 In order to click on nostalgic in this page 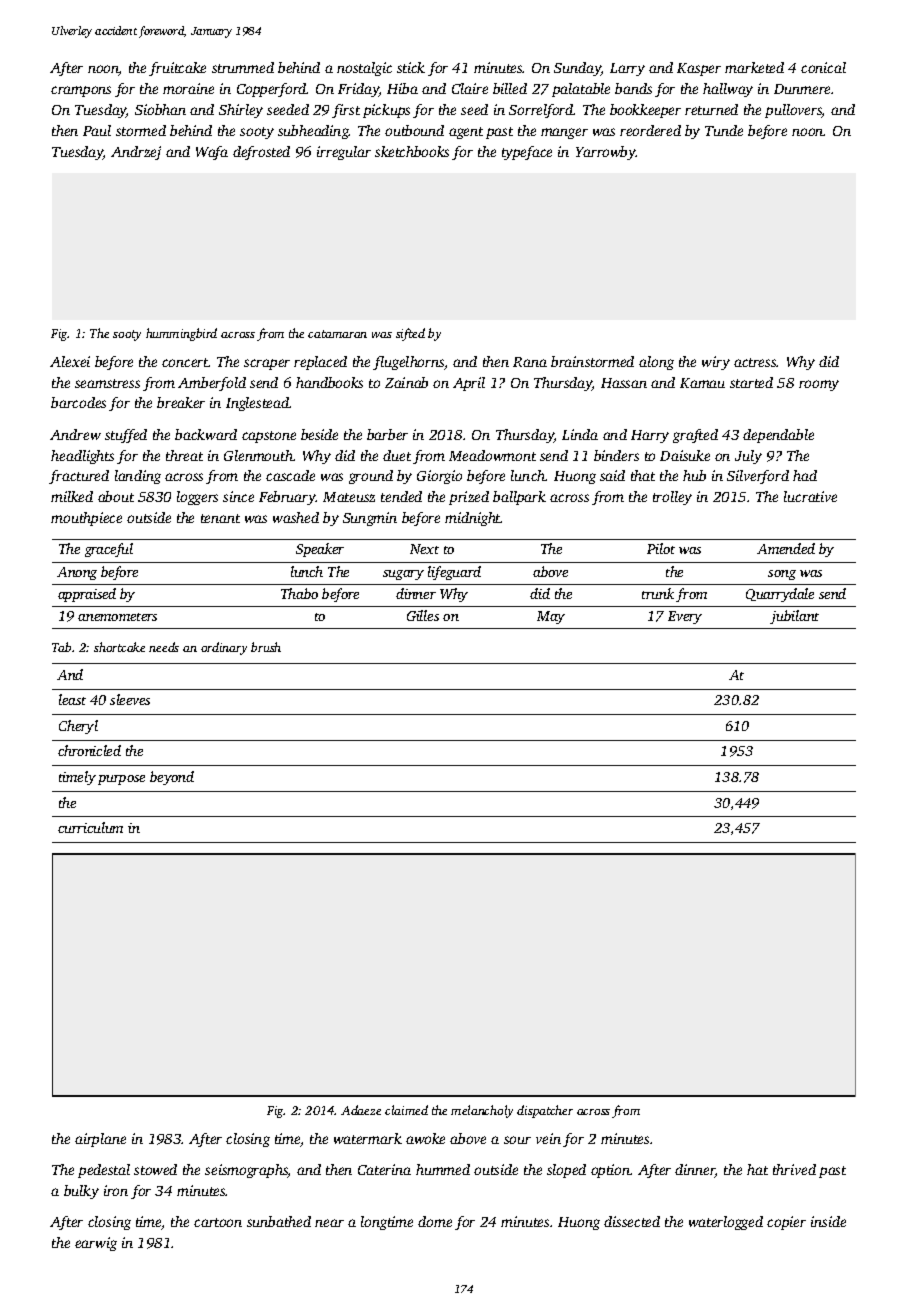, I will do `click(364, 69)`.
